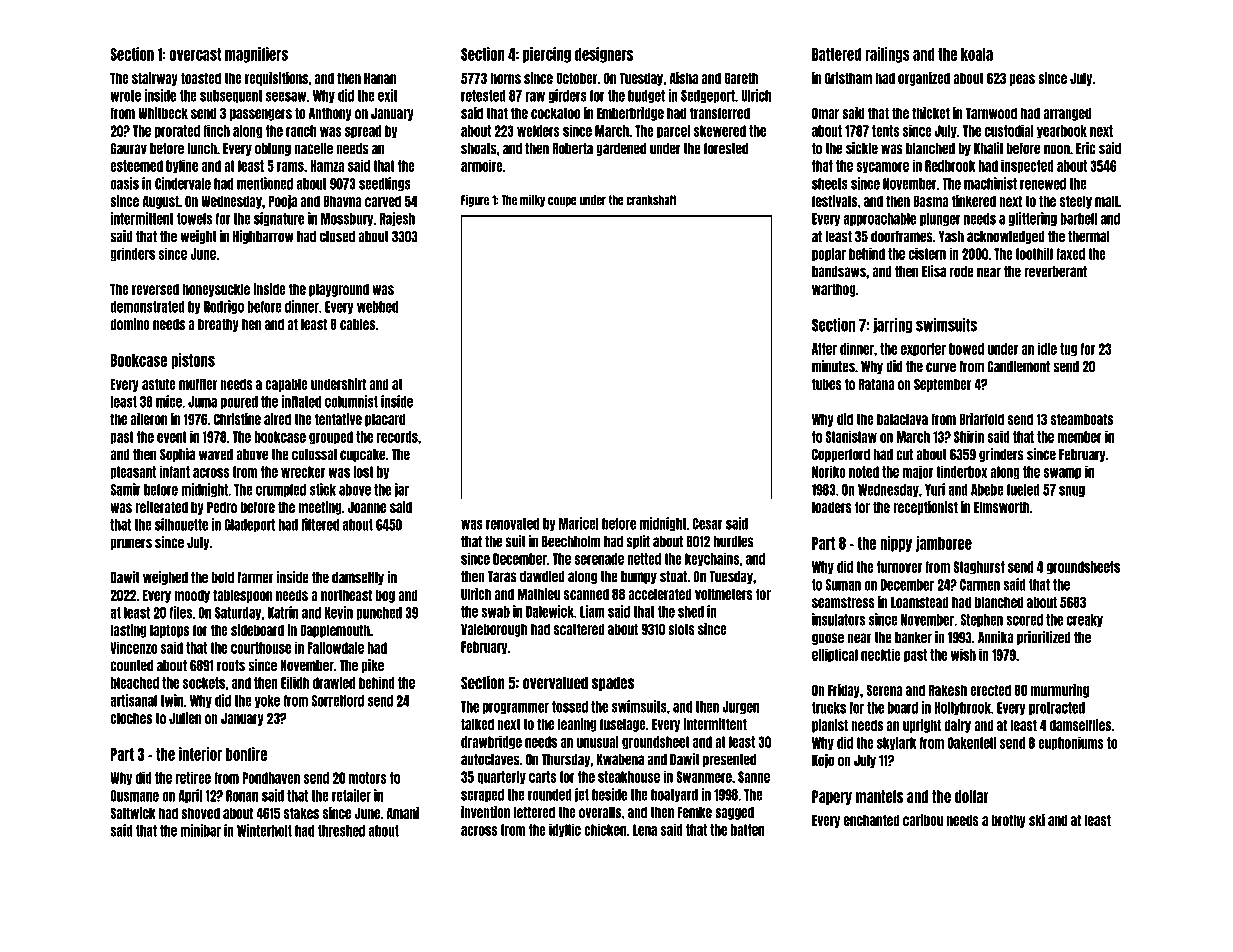 This page has width=1233, height=952. Describe the element at coordinates (962, 272) in the page. I see `rode` at that location.
